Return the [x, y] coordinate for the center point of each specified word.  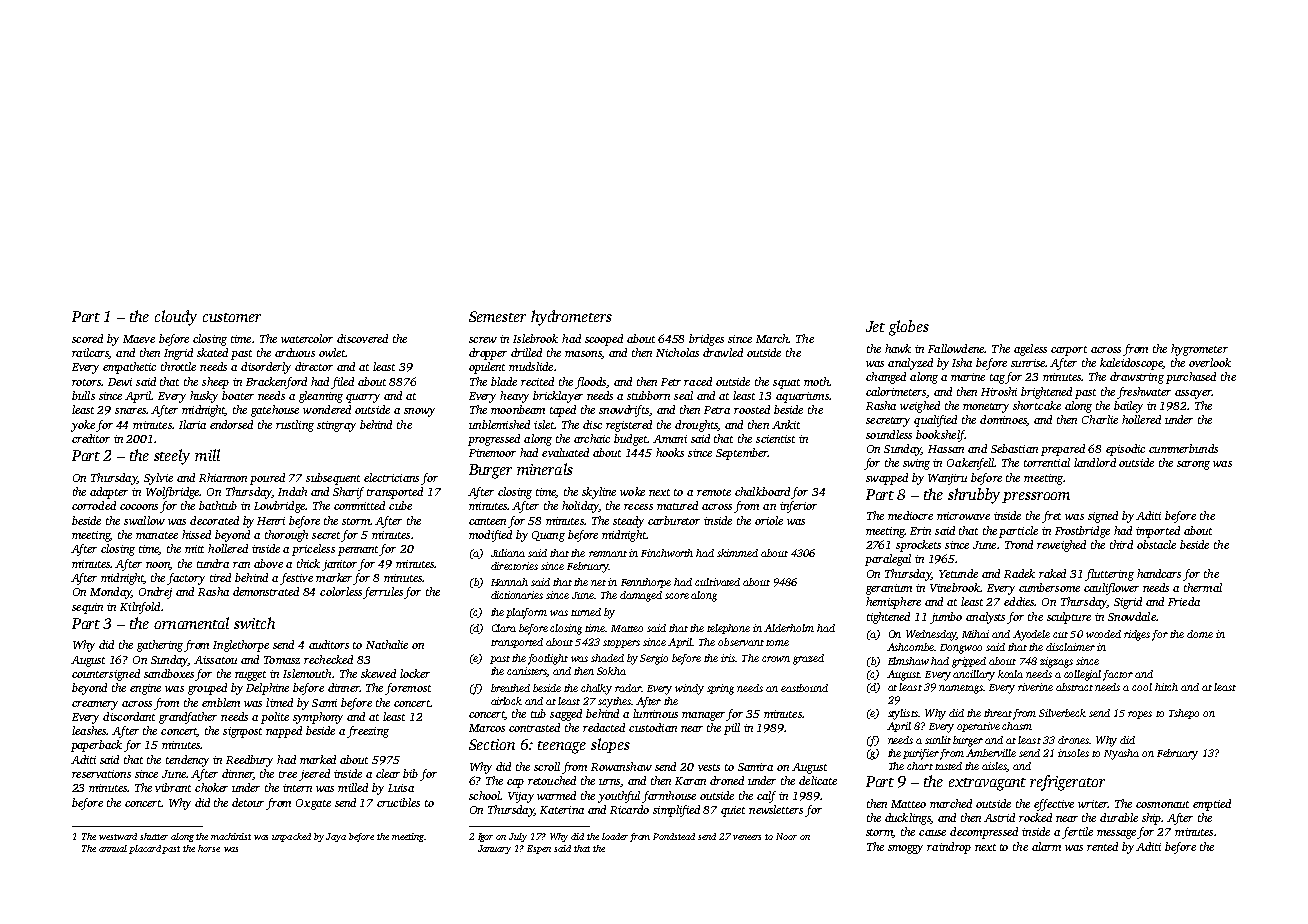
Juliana [508, 553]
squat [786, 384]
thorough [286, 536]
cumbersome [1049, 587]
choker [211, 787]
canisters [527, 672]
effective [1054, 805]
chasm [1017, 726]
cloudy [176, 318]
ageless [1030, 350]
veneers [747, 837]
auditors [329, 644]
